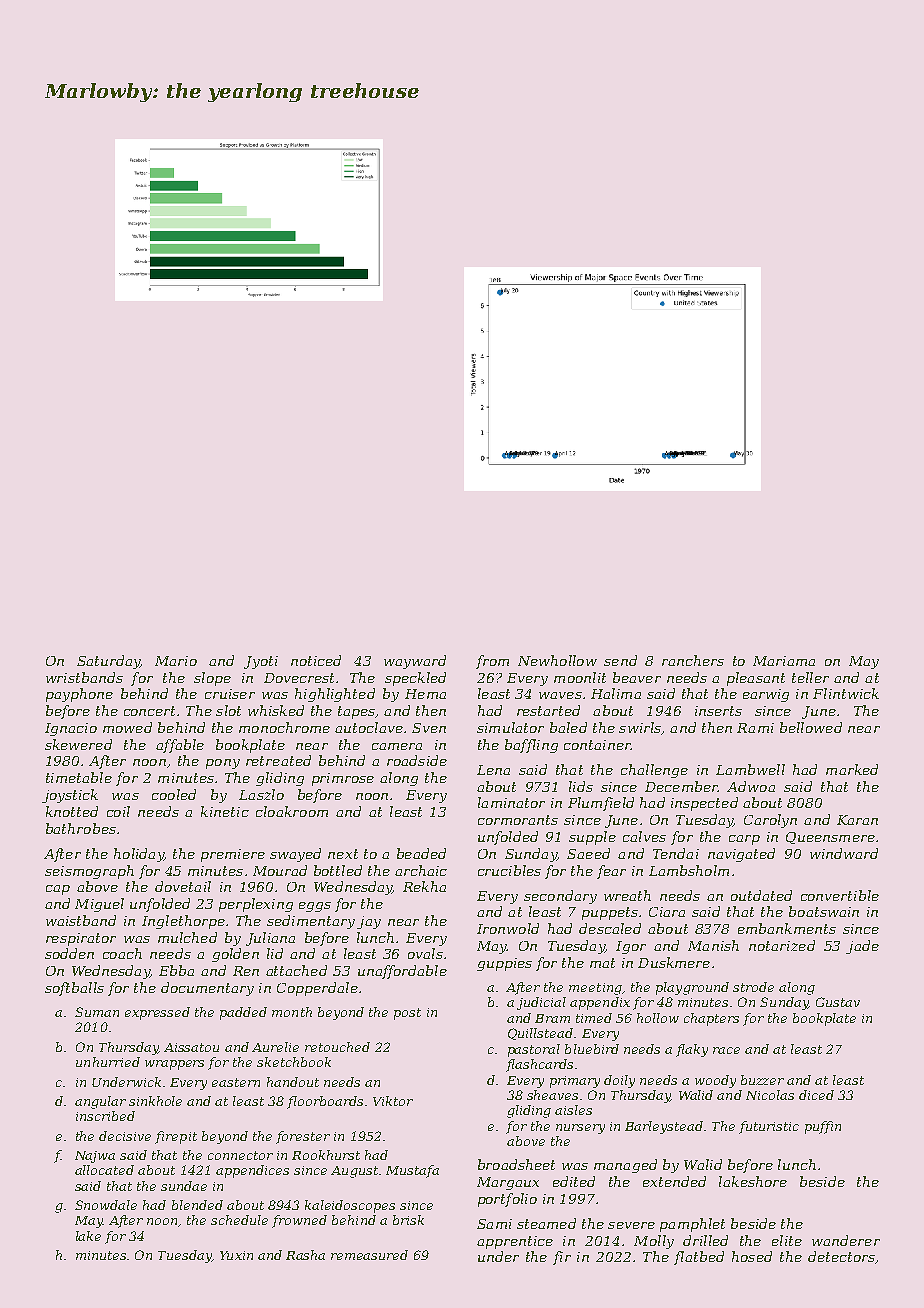 This image has width=924, height=1308. Describe the element at coordinates (89, 872) in the image. I see `seismograph` at that location.
